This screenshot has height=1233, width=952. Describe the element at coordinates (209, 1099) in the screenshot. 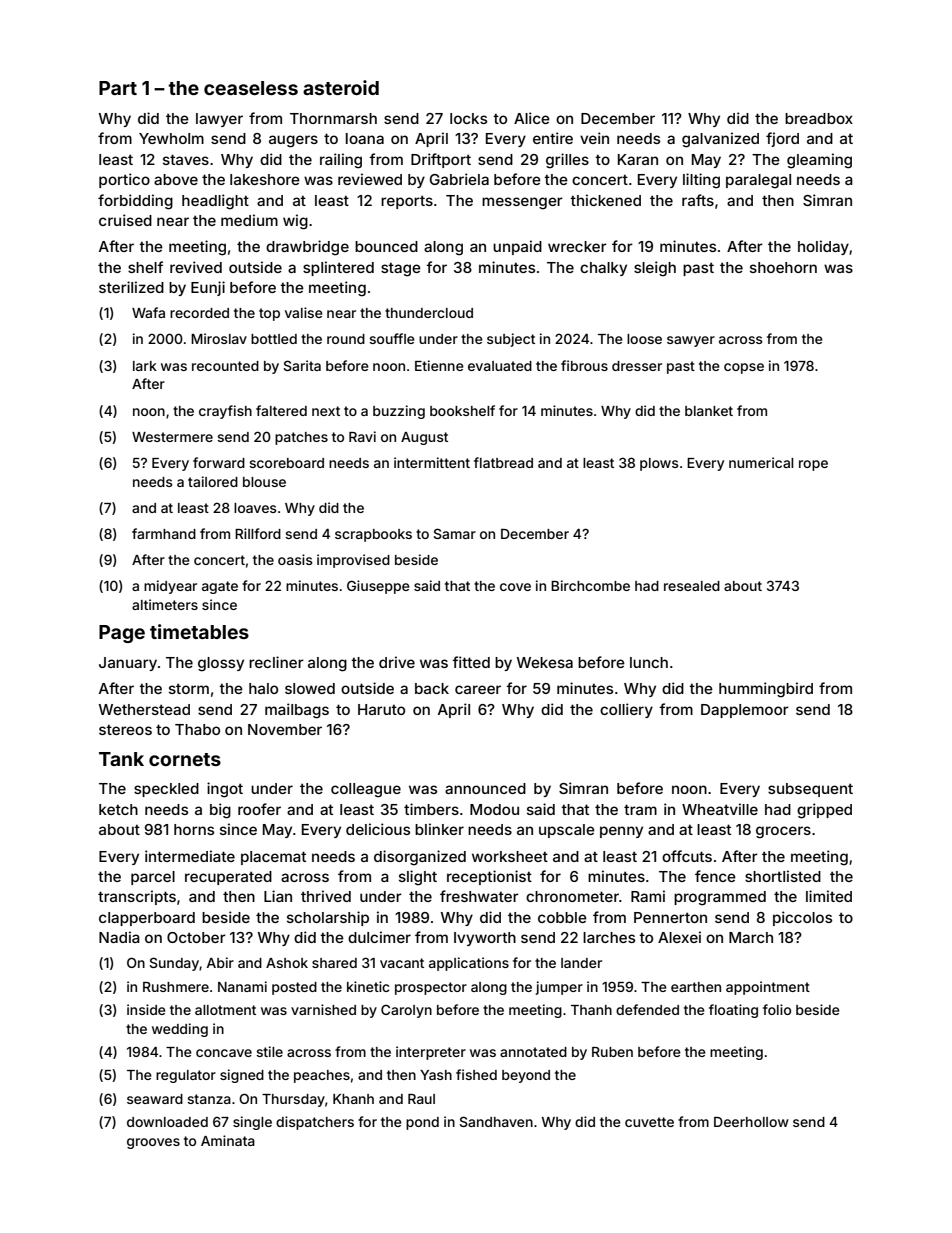

I see `stanza` at that location.
